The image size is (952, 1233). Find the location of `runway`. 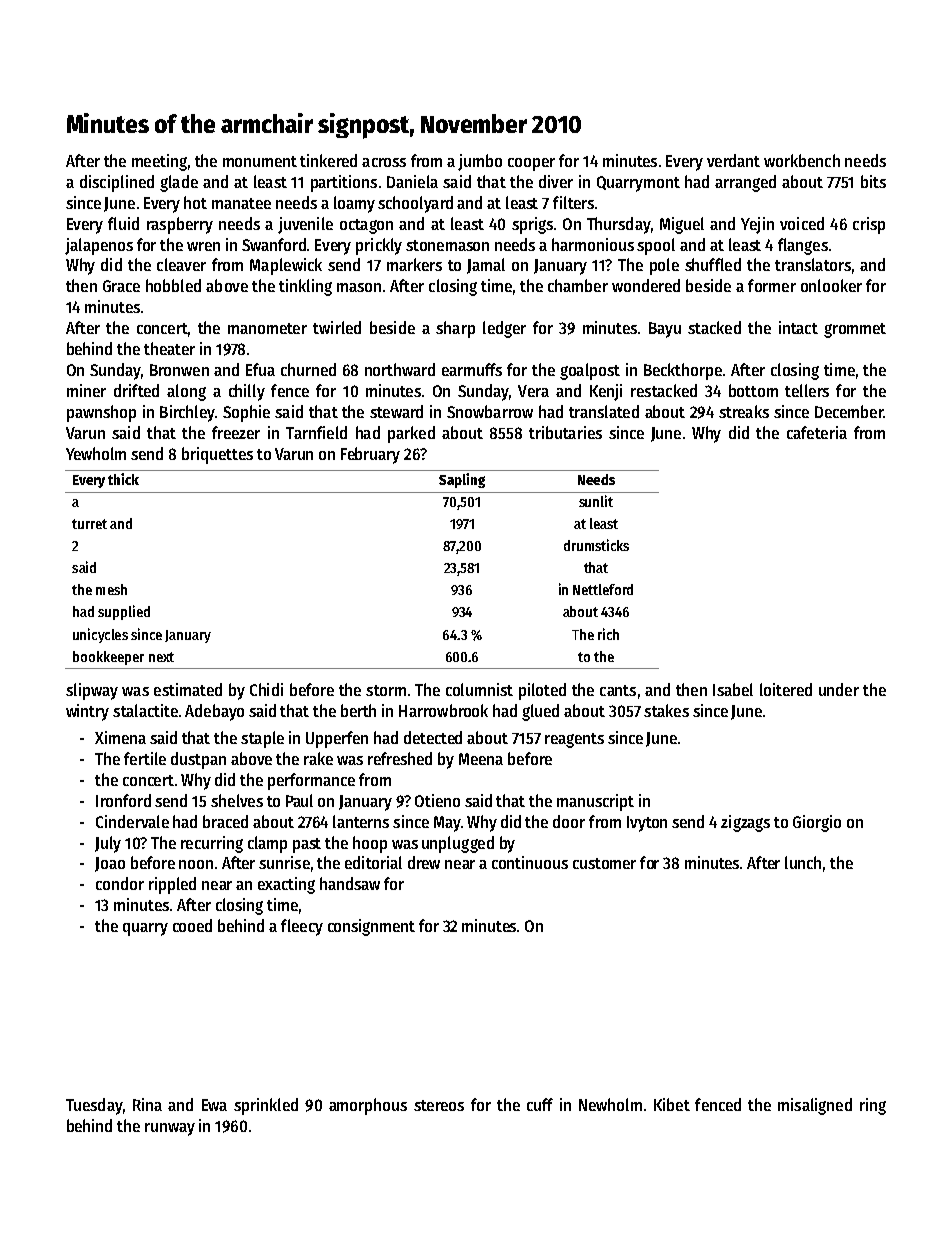

runway is located at coordinates (170, 1129).
